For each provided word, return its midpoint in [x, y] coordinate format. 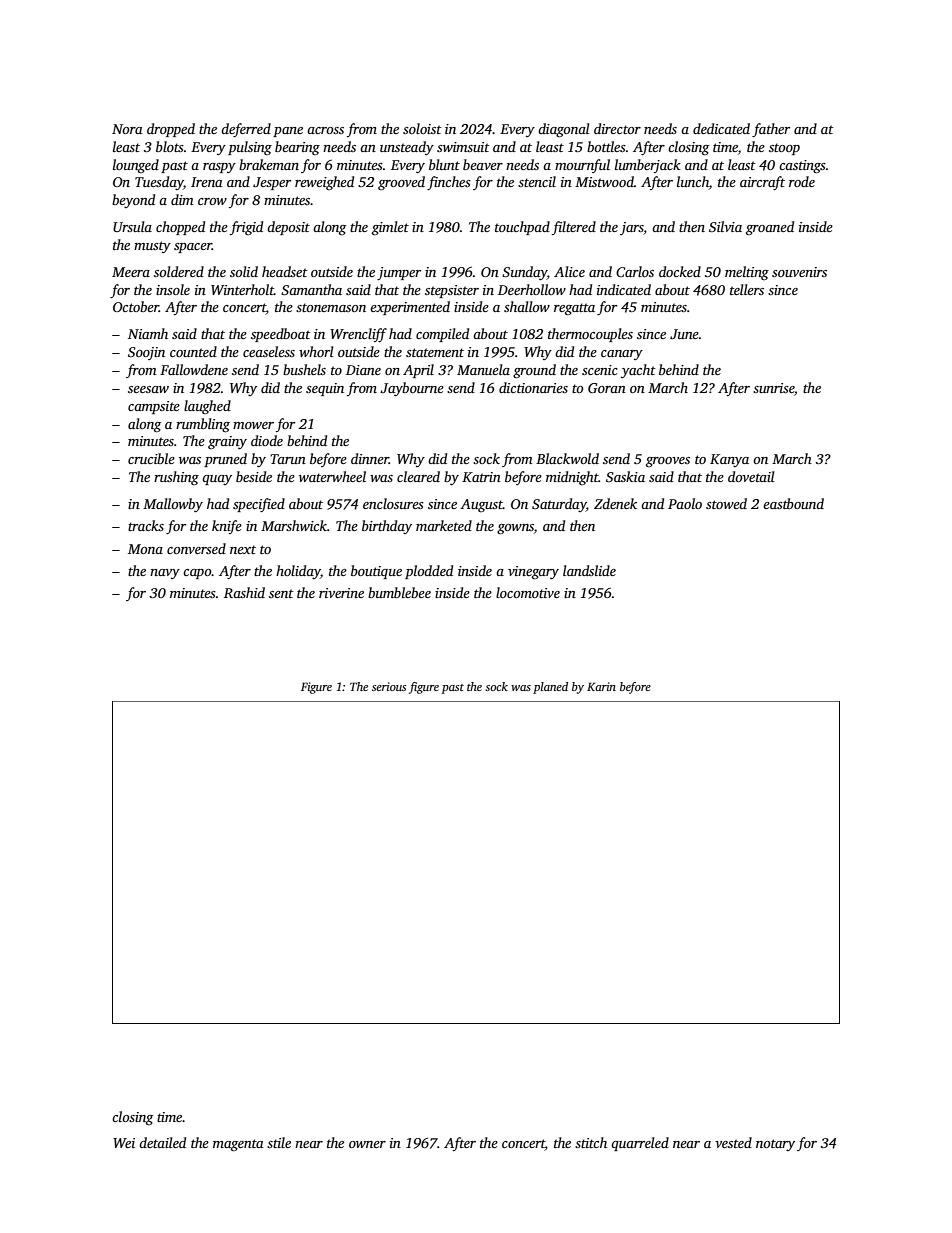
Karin [601, 686]
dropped [171, 130]
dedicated [721, 128]
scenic [600, 370]
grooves [668, 462]
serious [389, 686]
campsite [154, 407]
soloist [422, 128]
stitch [591, 1142]
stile [279, 1142]
